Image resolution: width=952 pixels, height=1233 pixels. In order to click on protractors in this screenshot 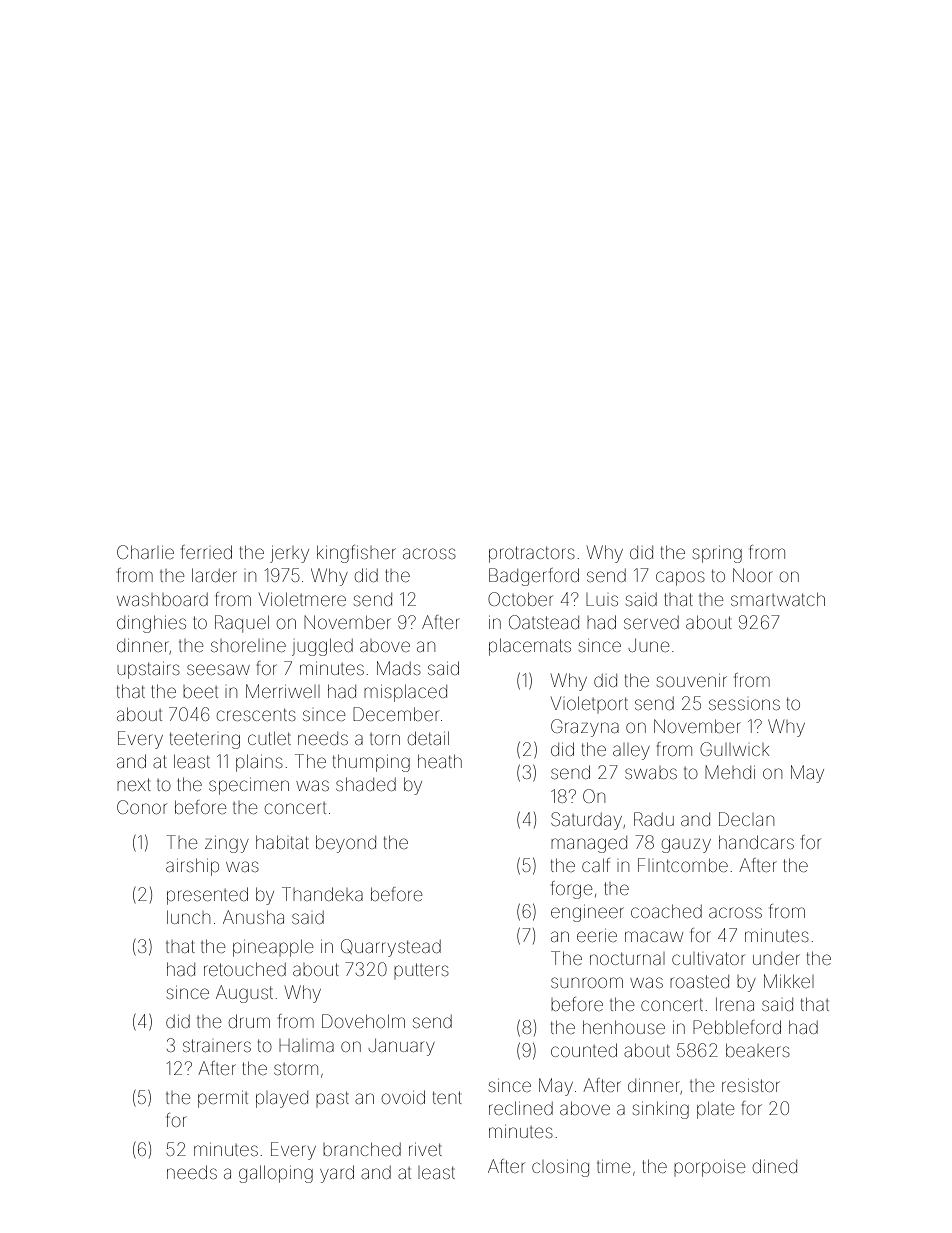, I will do `click(532, 554)`.
